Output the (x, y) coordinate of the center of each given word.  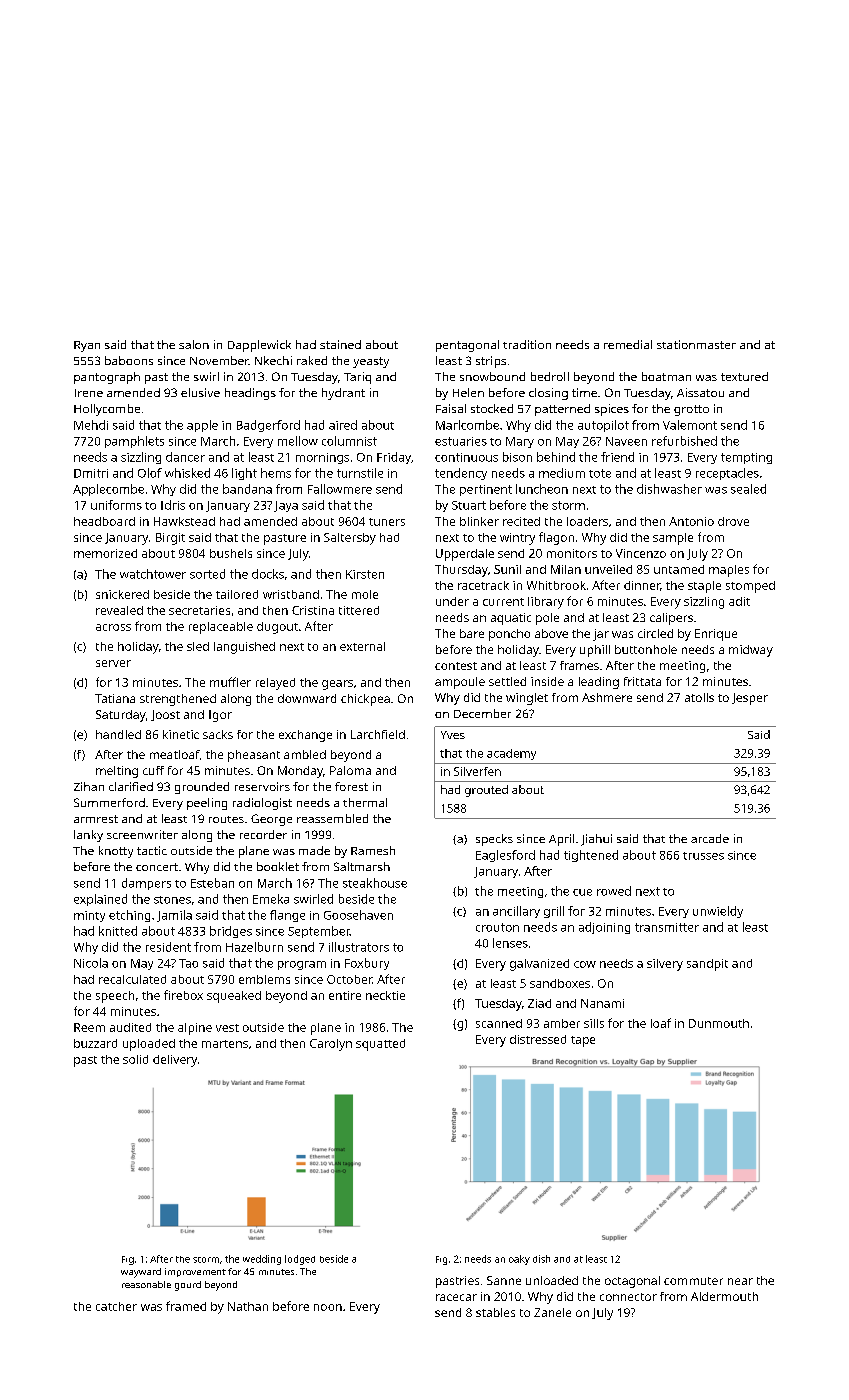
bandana (247, 489)
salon (194, 344)
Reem (89, 1027)
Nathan (248, 1306)
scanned (499, 1023)
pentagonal (467, 346)
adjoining (604, 928)
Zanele (552, 1312)
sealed (748, 489)
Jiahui (596, 840)
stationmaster (696, 344)
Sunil (507, 569)
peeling (207, 804)
